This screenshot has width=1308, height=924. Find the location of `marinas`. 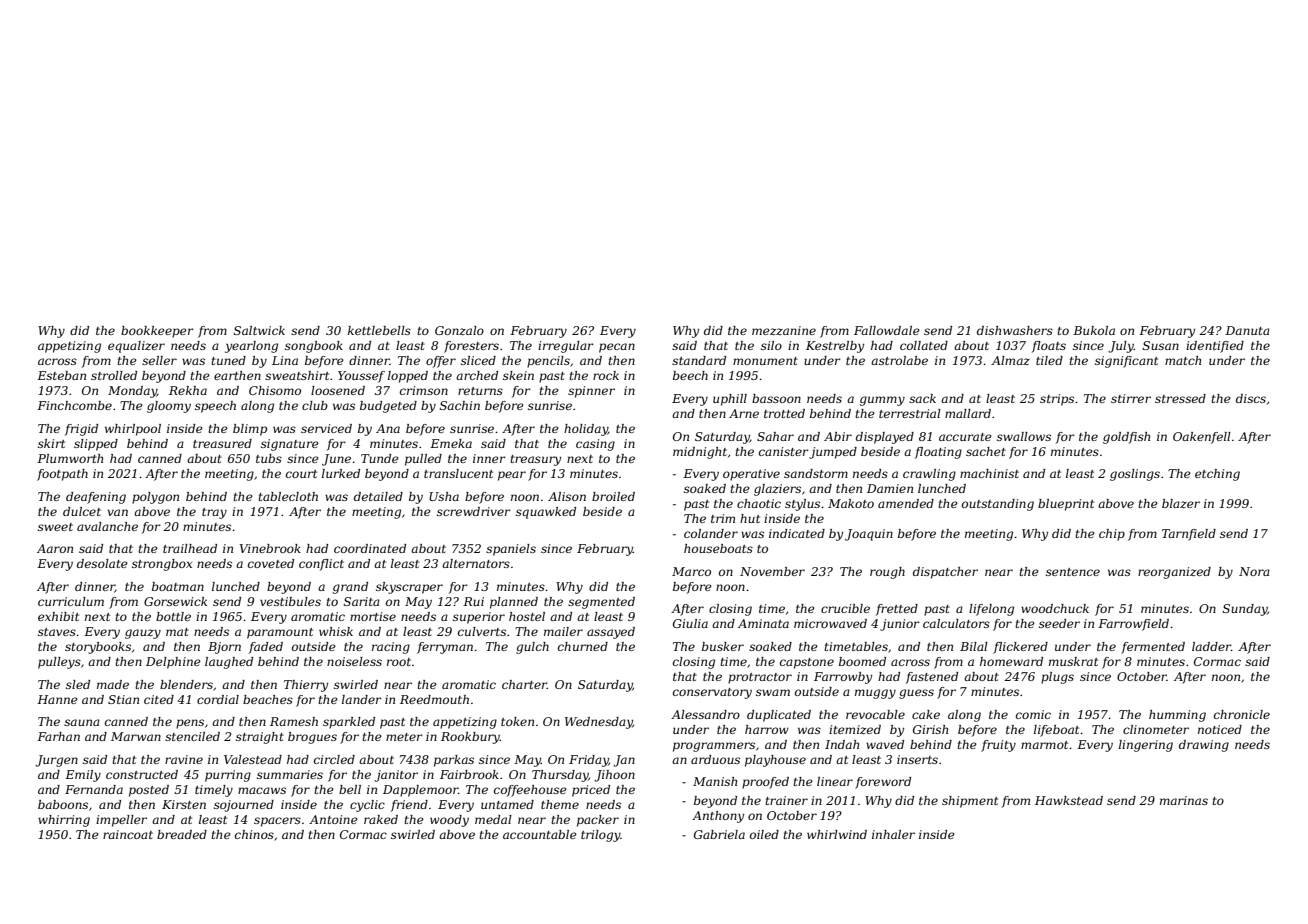

marinas is located at coordinates (1184, 800).
